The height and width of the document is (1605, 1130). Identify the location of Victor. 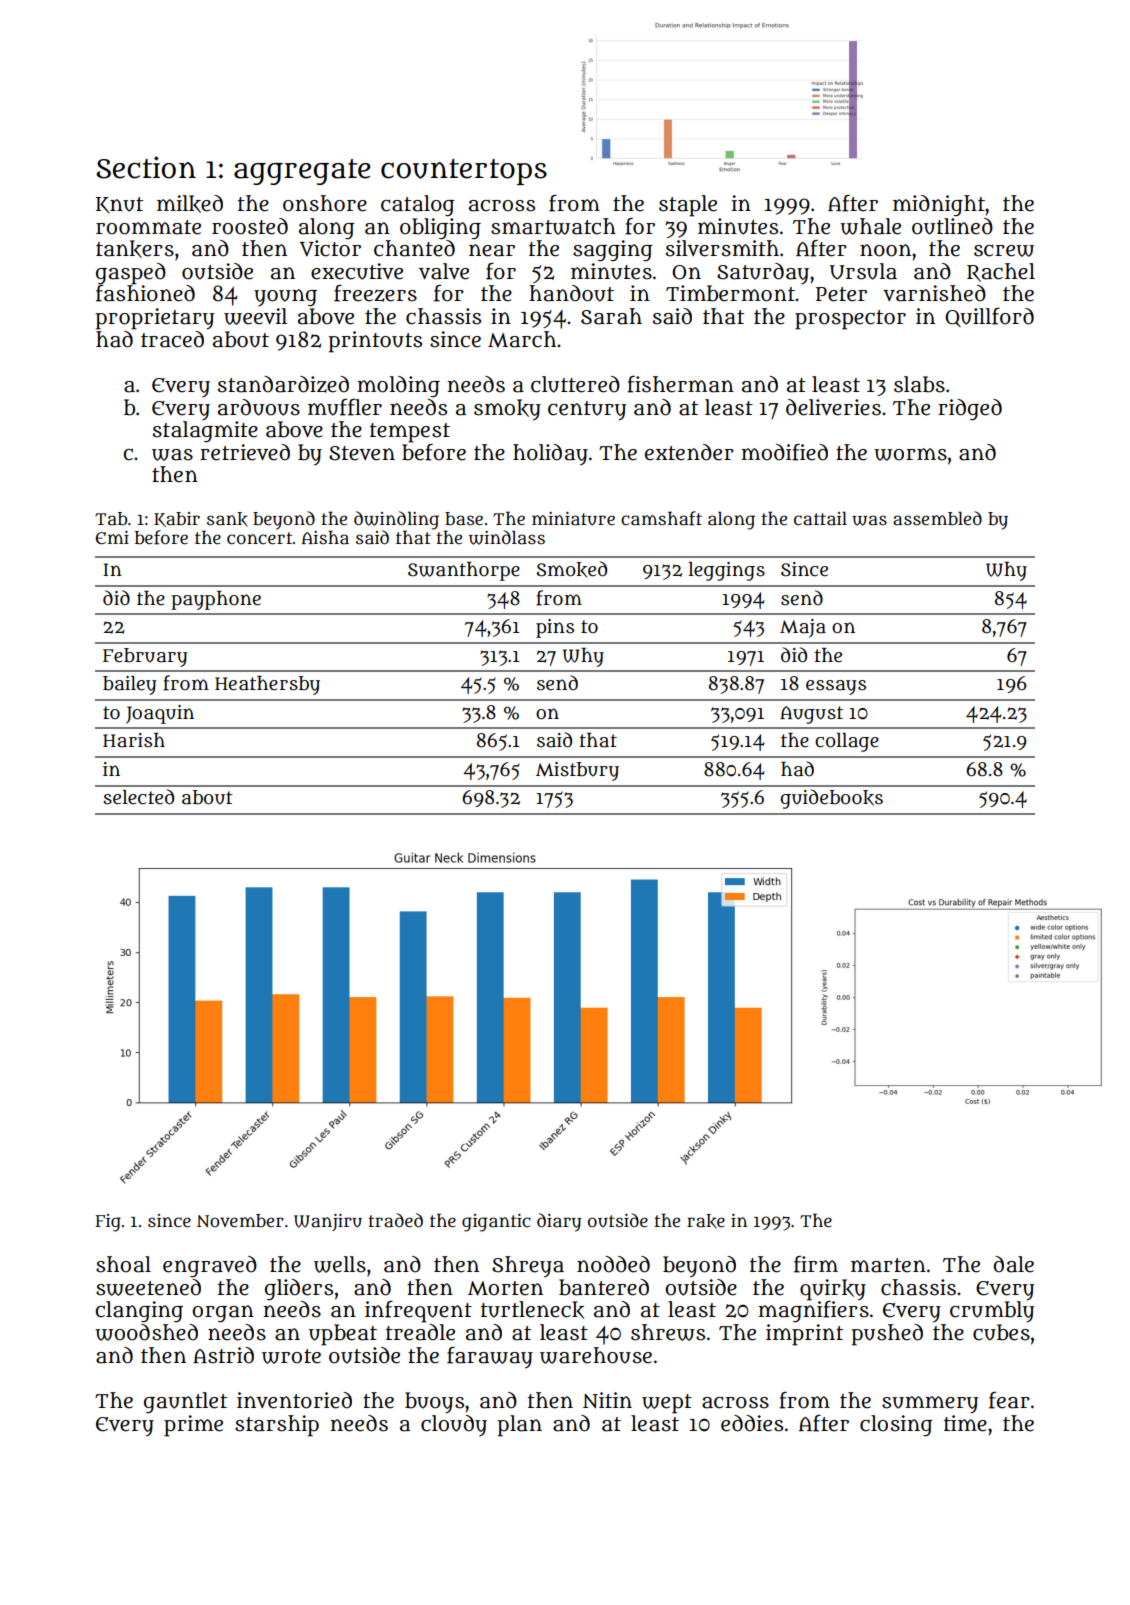
(330, 248).
